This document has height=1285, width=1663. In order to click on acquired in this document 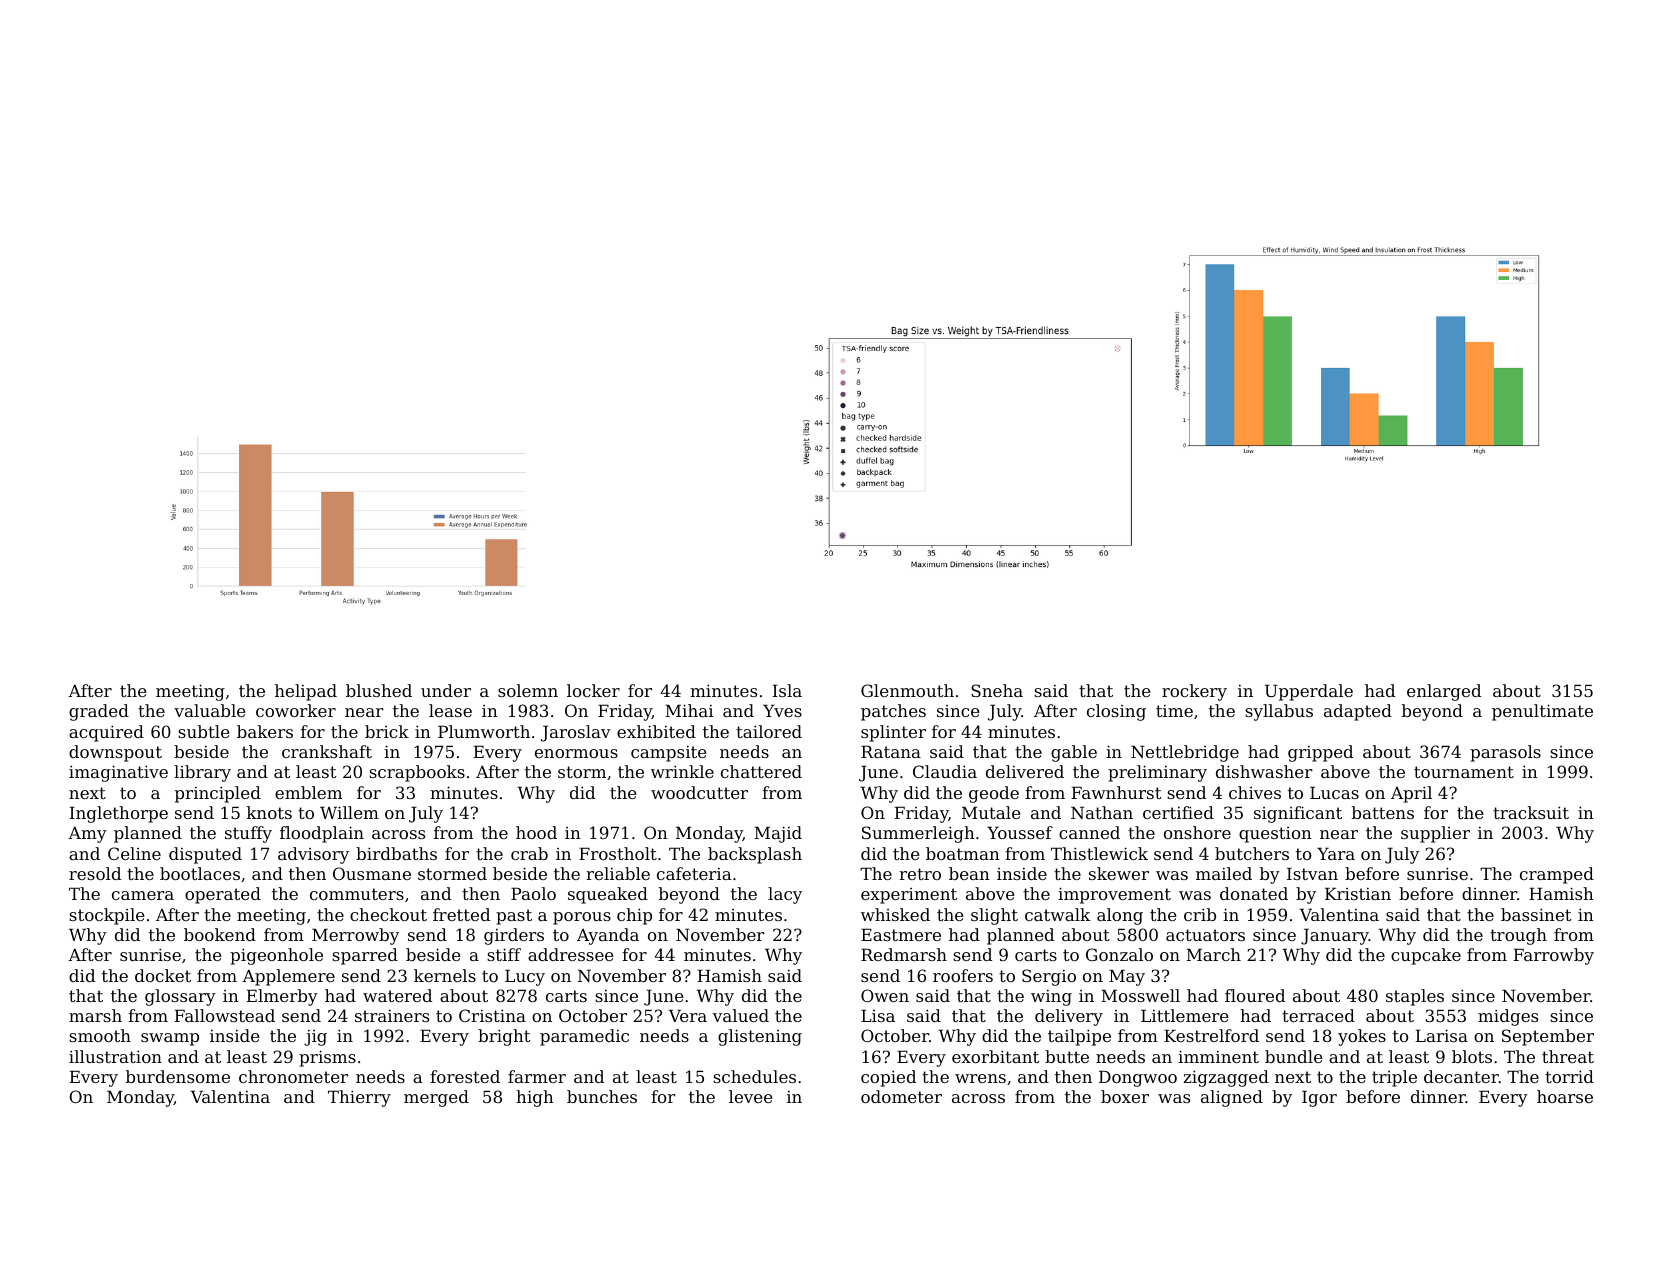, I will do `click(106, 733)`.
